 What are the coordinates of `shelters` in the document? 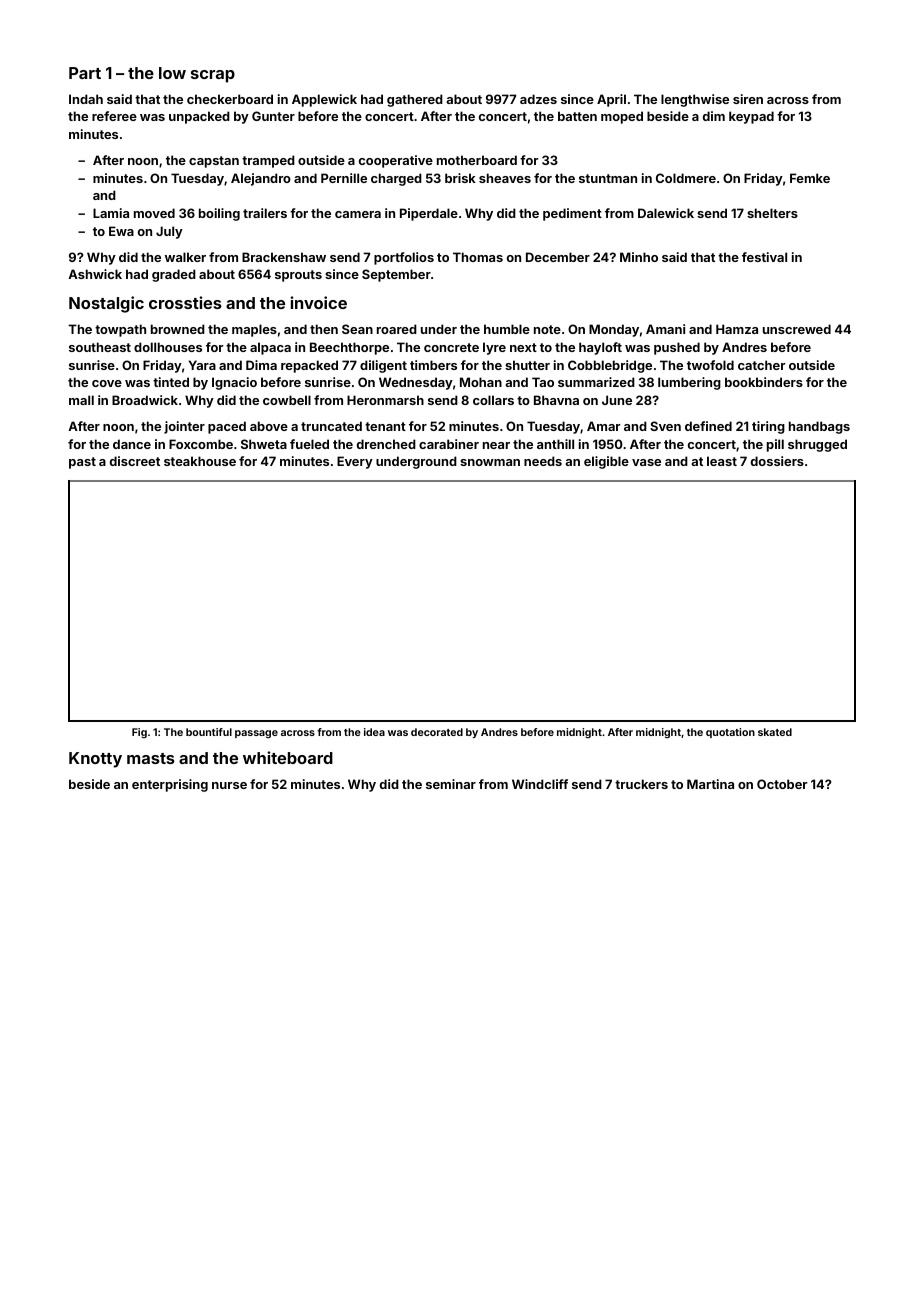 It's located at (772, 213).
